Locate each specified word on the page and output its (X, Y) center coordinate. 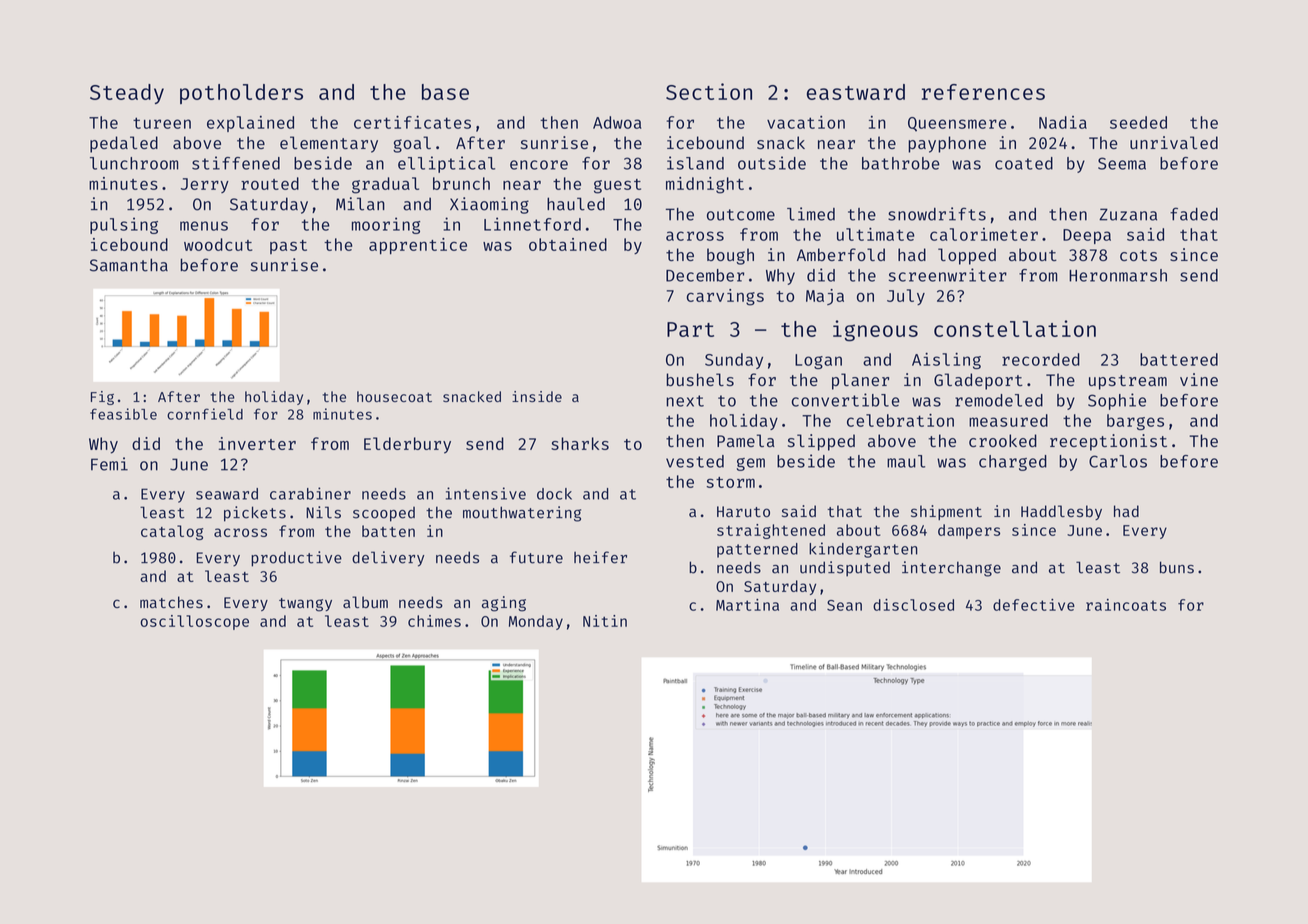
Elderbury (407, 445)
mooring (386, 225)
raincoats (1126, 605)
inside (537, 396)
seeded (1138, 122)
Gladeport (978, 381)
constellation (1015, 328)
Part (690, 329)
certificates (412, 122)
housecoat (394, 396)
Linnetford (532, 224)
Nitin (605, 621)
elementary (329, 144)
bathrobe (901, 163)
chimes (434, 621)
